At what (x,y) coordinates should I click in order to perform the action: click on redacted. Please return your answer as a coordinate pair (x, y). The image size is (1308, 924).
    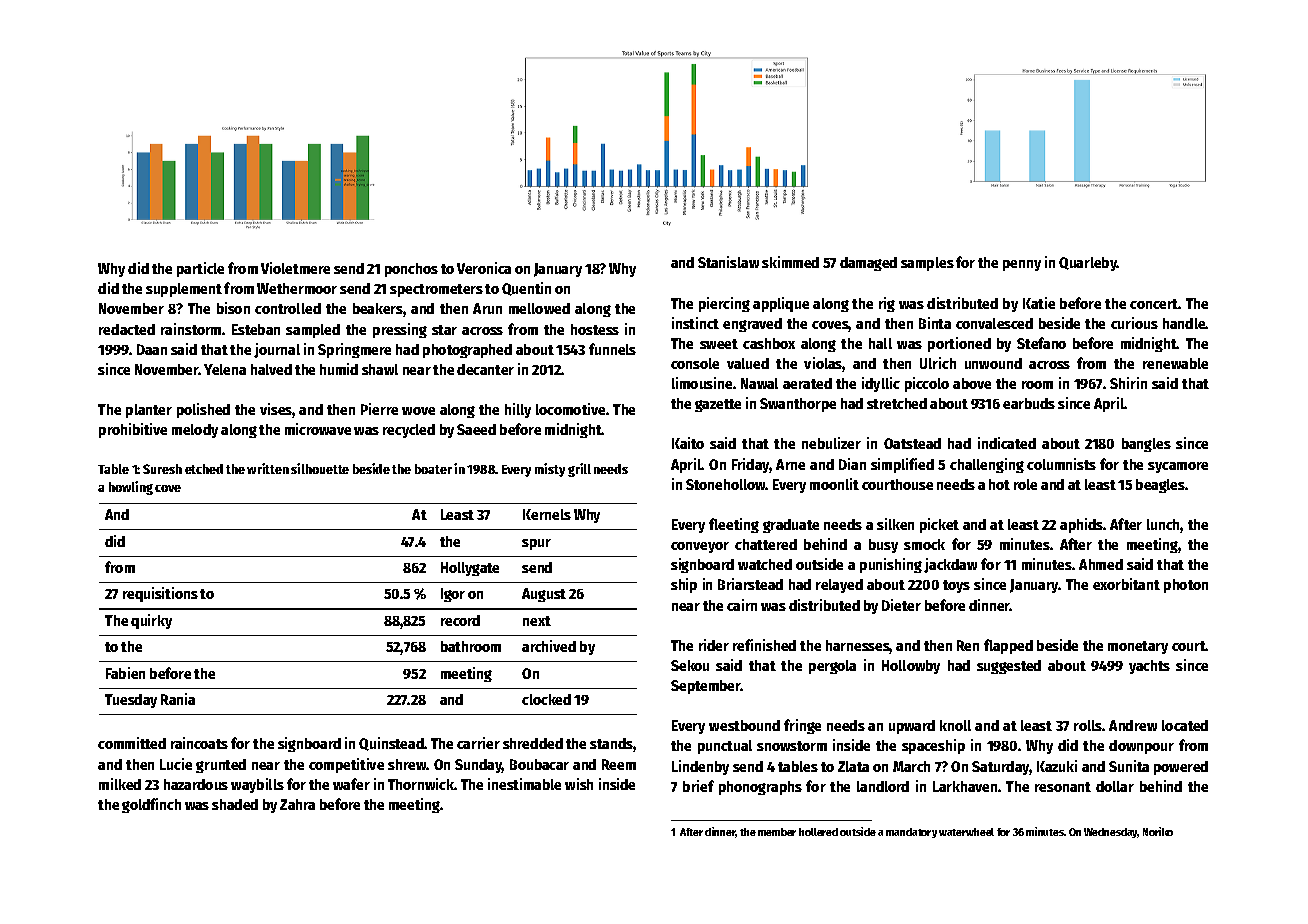
    Looking at the image, I should click on (127, 329).
